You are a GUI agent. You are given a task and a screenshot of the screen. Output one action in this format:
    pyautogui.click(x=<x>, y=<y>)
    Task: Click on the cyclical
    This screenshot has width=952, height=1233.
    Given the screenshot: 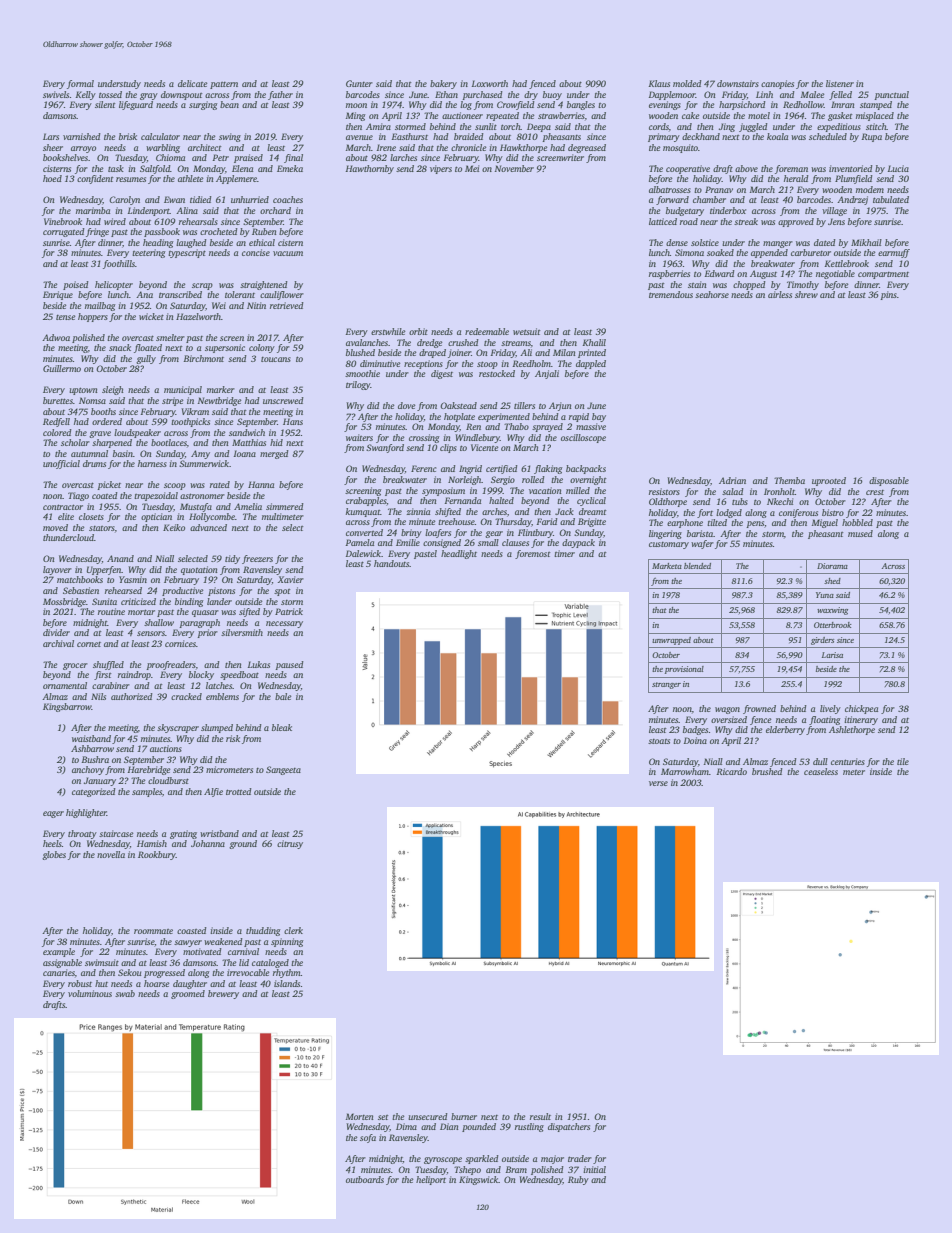 What is the action you would take?
    pyautogui.click(x=591, y=501)
